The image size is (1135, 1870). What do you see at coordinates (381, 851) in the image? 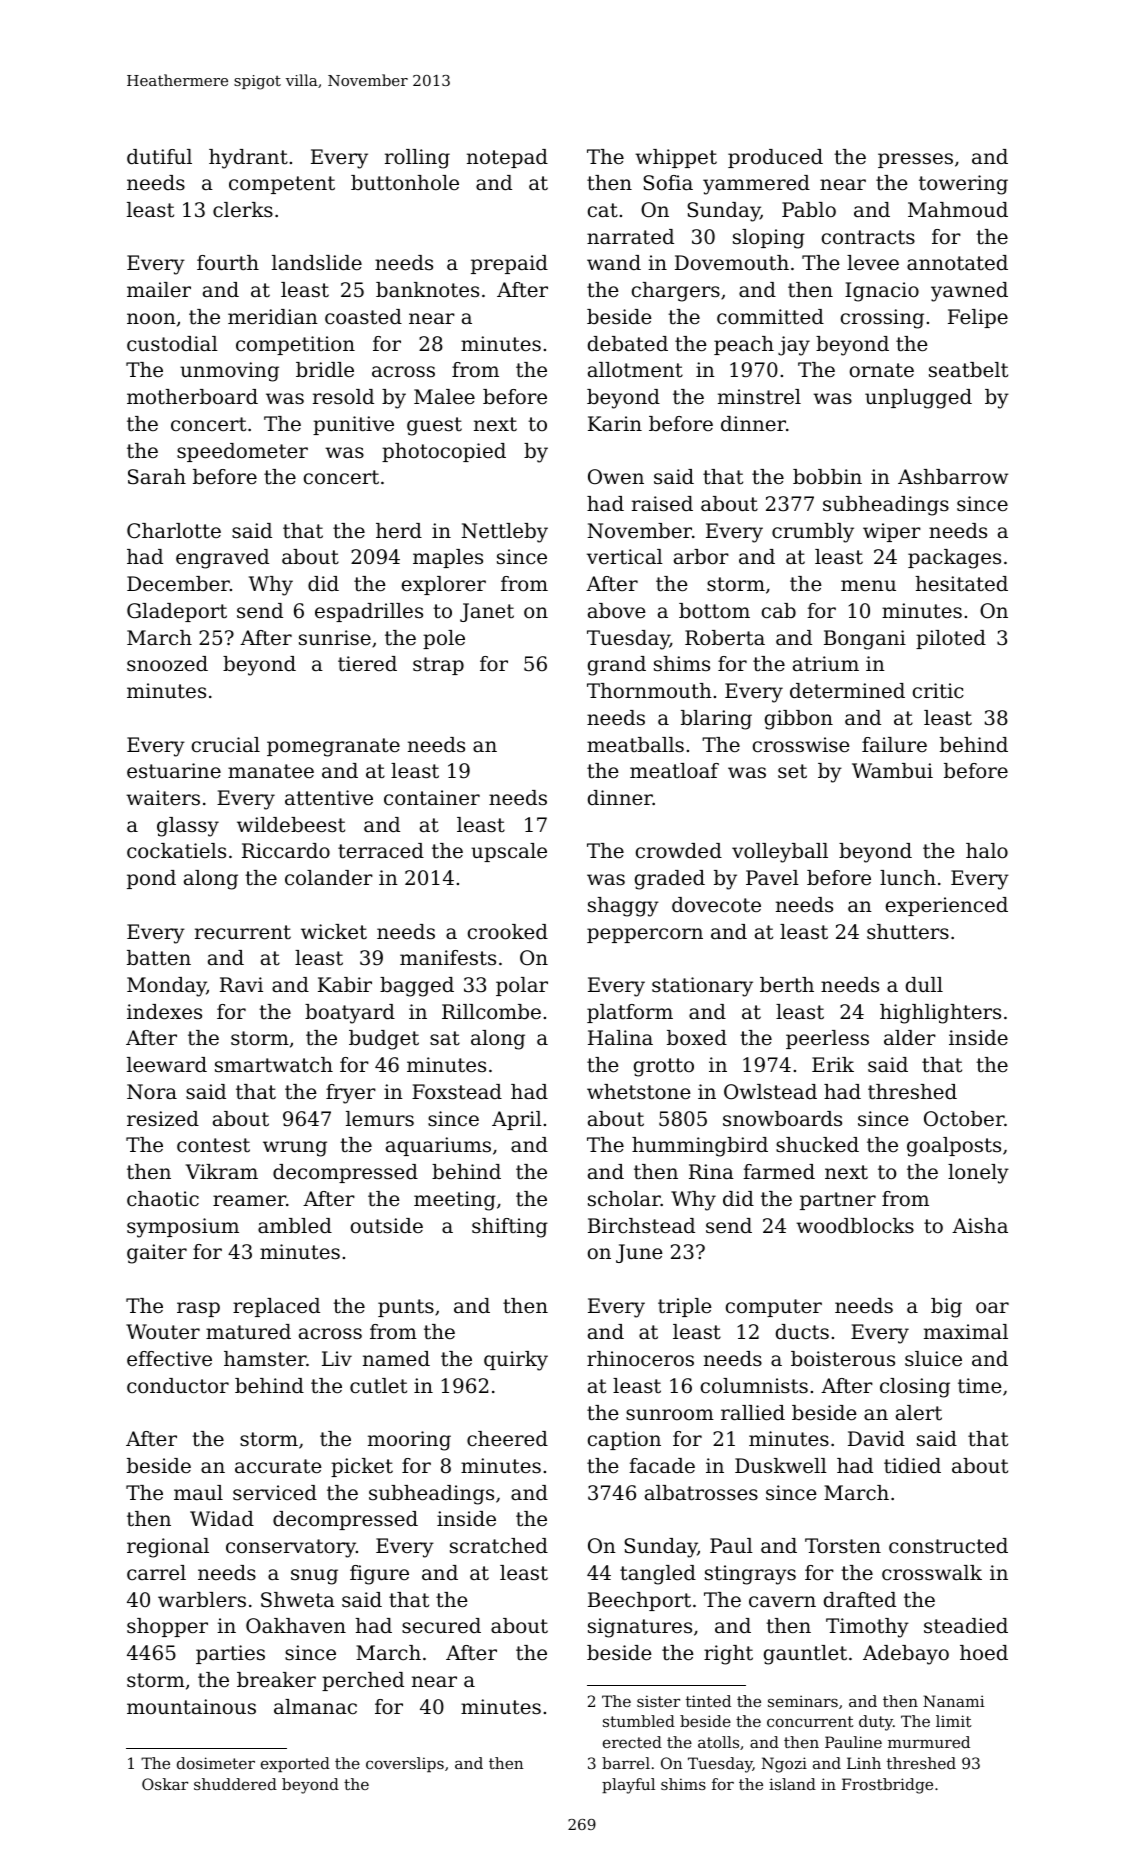
I see `terraced` at bounding box center [381, 851].
